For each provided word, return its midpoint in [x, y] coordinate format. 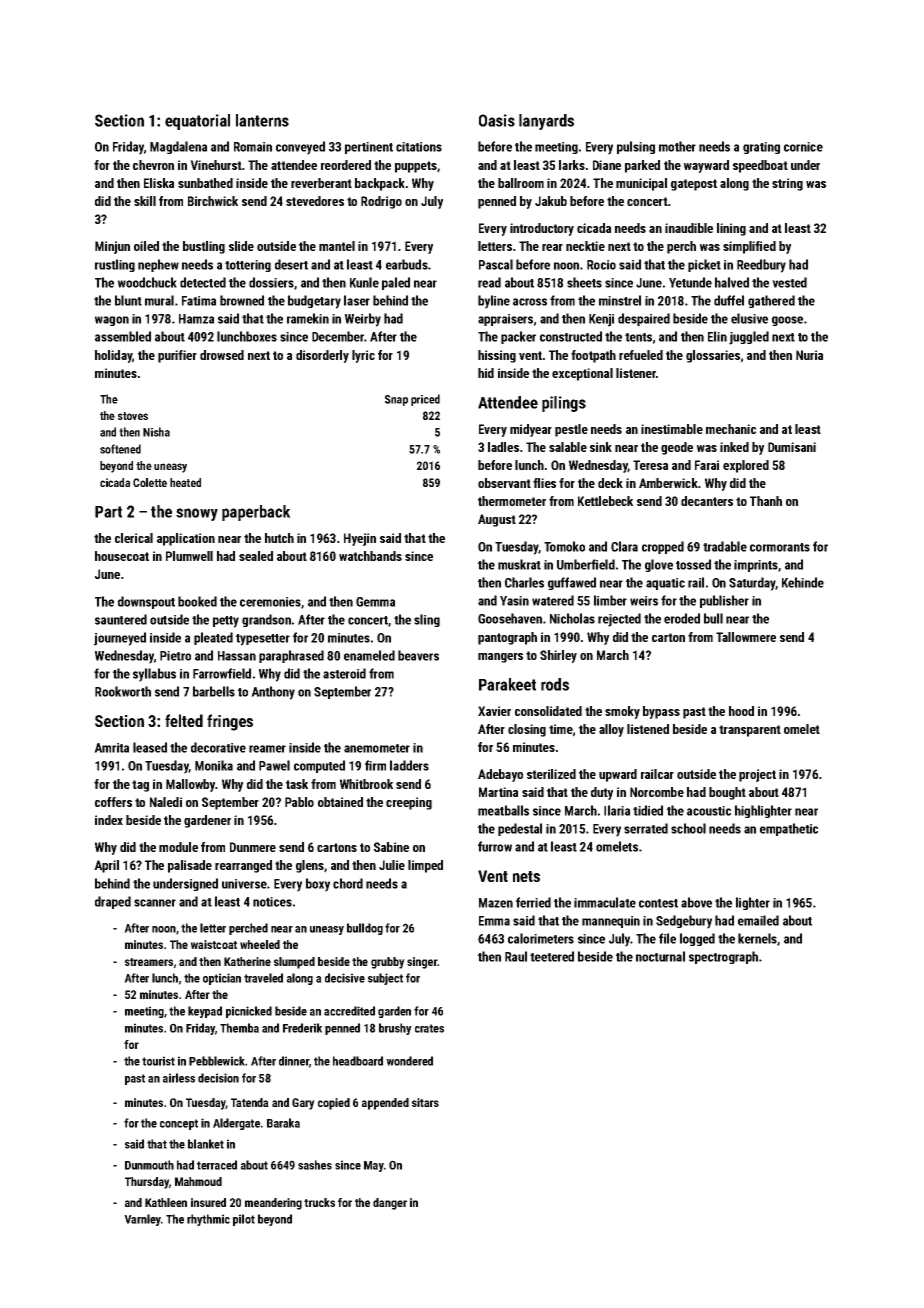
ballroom [521, 183]
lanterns [262, 120]
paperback [256, 513]
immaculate [605, 902]
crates [429, 1028]
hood [741, 711]
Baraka [283, 1123]
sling [427, 620]
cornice [803, 147]
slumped [294, 963]
